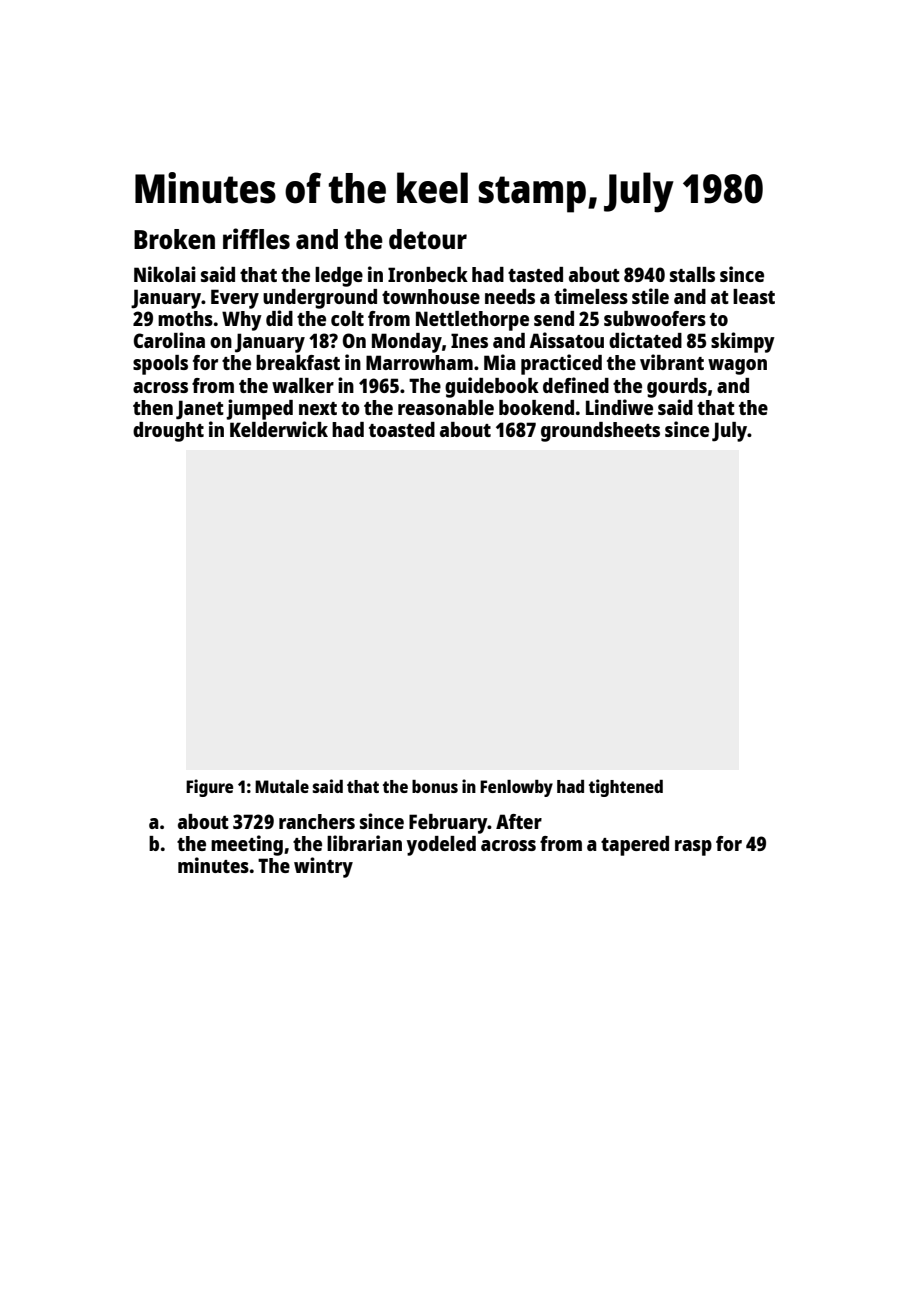 The height and width of the page is (1311, 924). What do you see at coordinates (650, 296) in the page?
I see `stile` at bounding box center [650, 296].
